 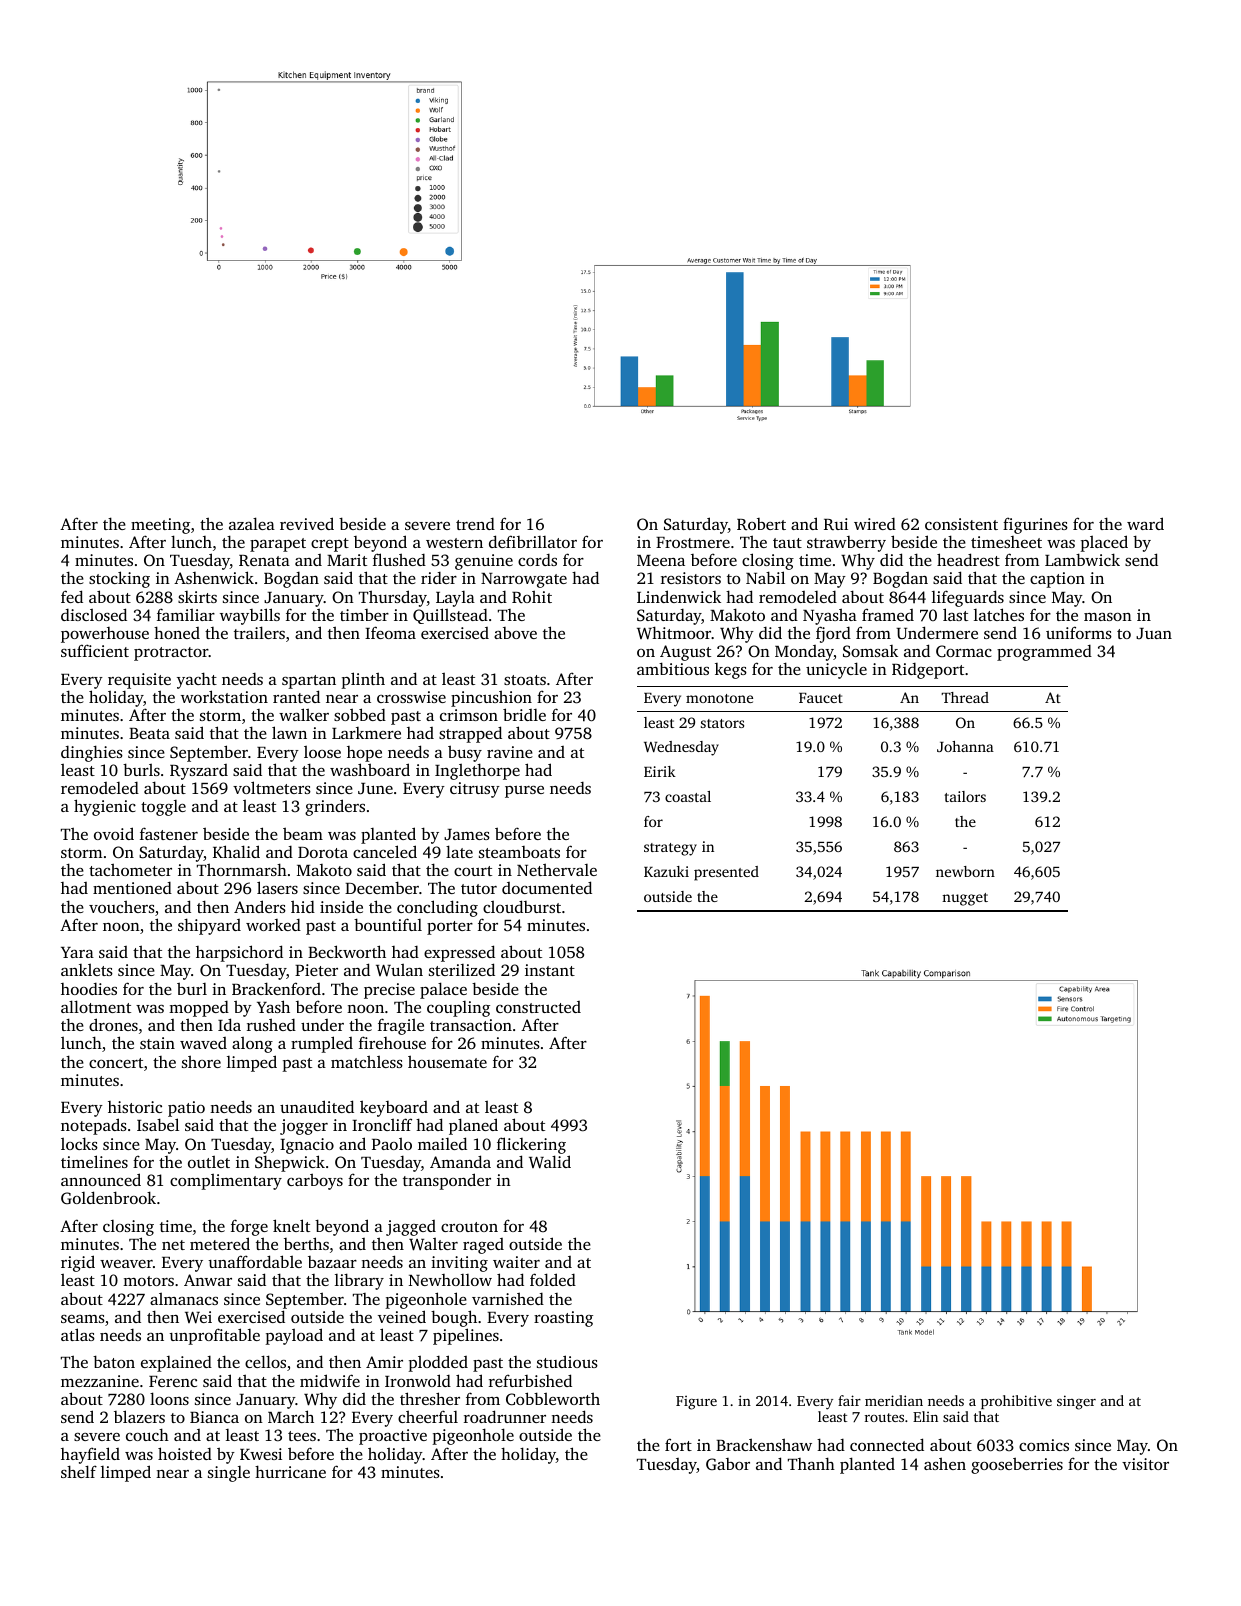 I want to click on shelf, so click(x=79, y=1471).
